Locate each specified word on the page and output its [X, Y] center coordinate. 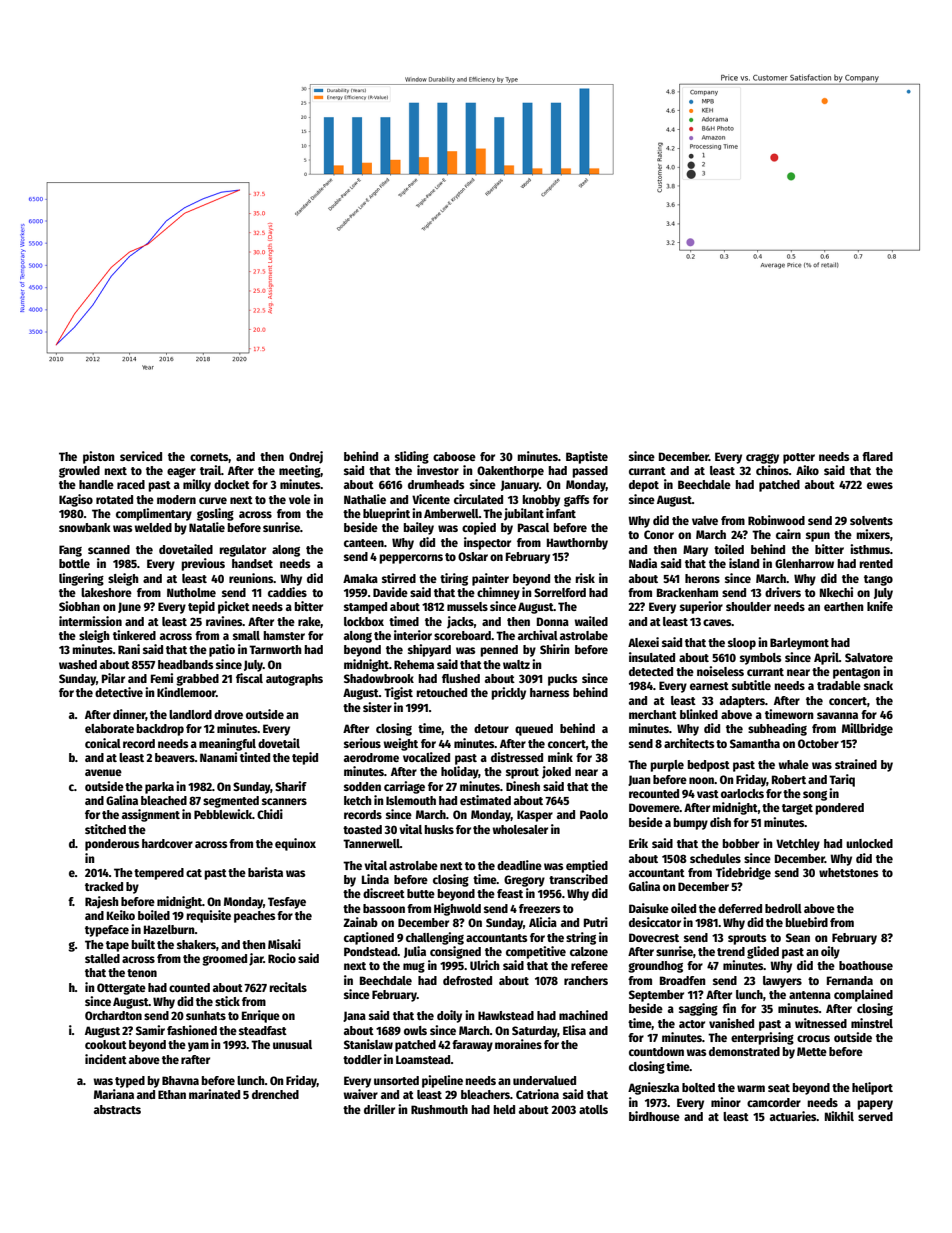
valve [705, 520]
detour [491, 728]
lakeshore [106, 592]
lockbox [364, 621]
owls [415, 1030]
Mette [812, 1051]
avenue [103, 772]
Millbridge [867, 729]
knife [880, 606]
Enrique [261, 1016]
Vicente [431, 499]
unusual [292, 1044]
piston [99, 457]
